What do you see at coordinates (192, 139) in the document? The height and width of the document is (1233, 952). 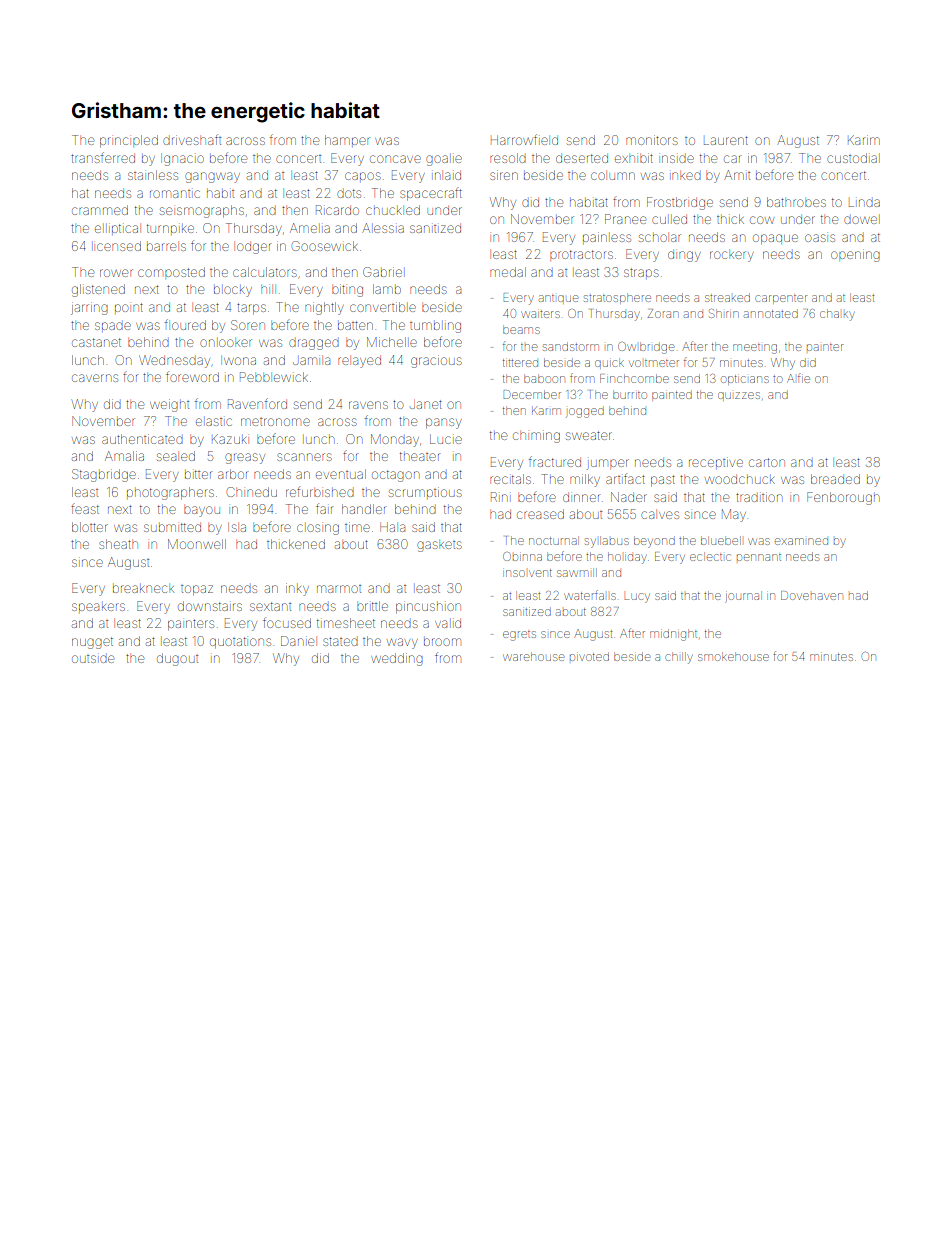 I see `driveshaft` at bounding box center [192, 139].
